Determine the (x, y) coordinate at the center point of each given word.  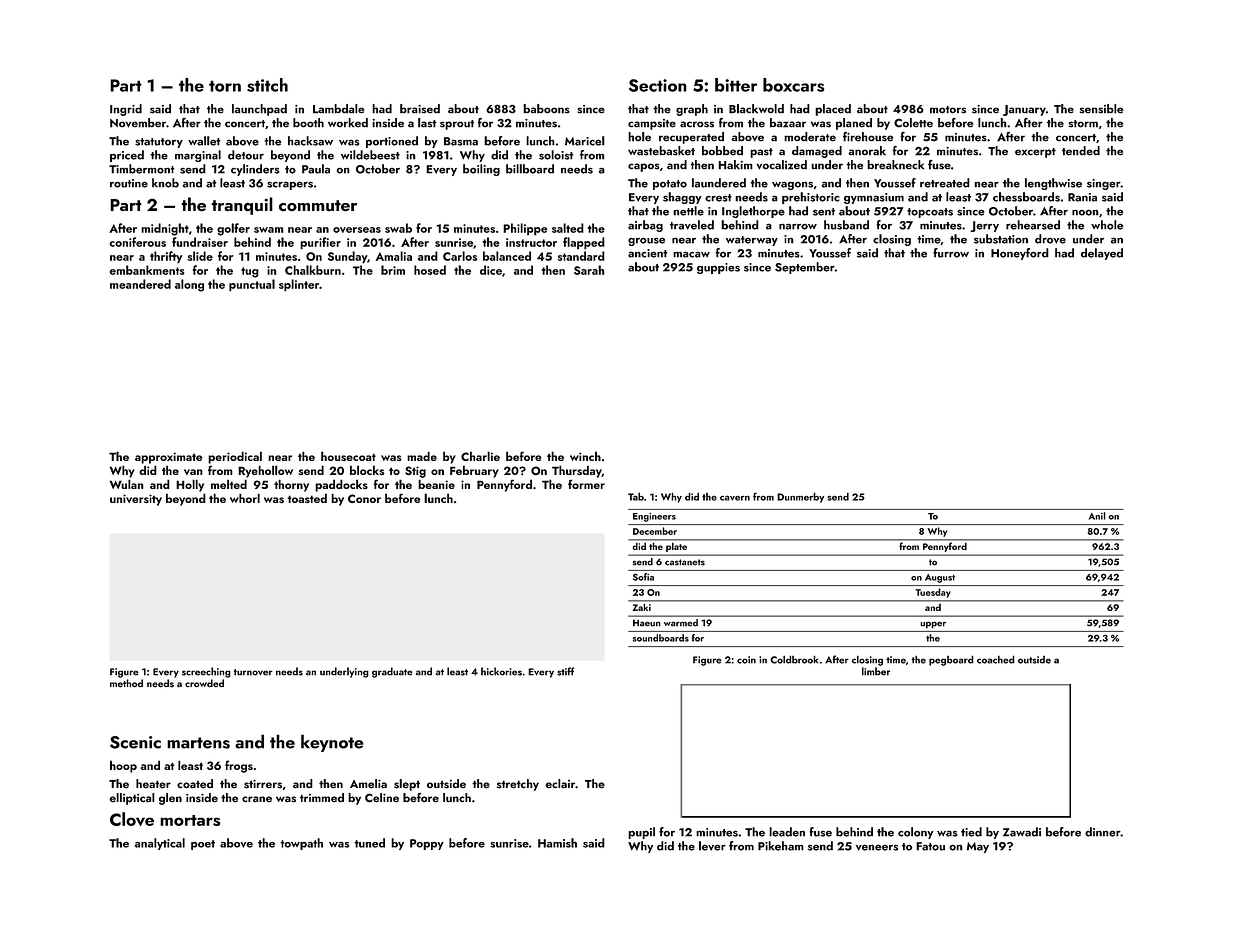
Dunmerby (800, 497)
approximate (168, 458)
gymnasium (874, 198)
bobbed (722, 151)
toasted (307, 498)
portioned (392, 142)
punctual (252, 285)
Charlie (480, 456)
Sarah (589, 270)
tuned (369, 843)
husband (846, 225)
